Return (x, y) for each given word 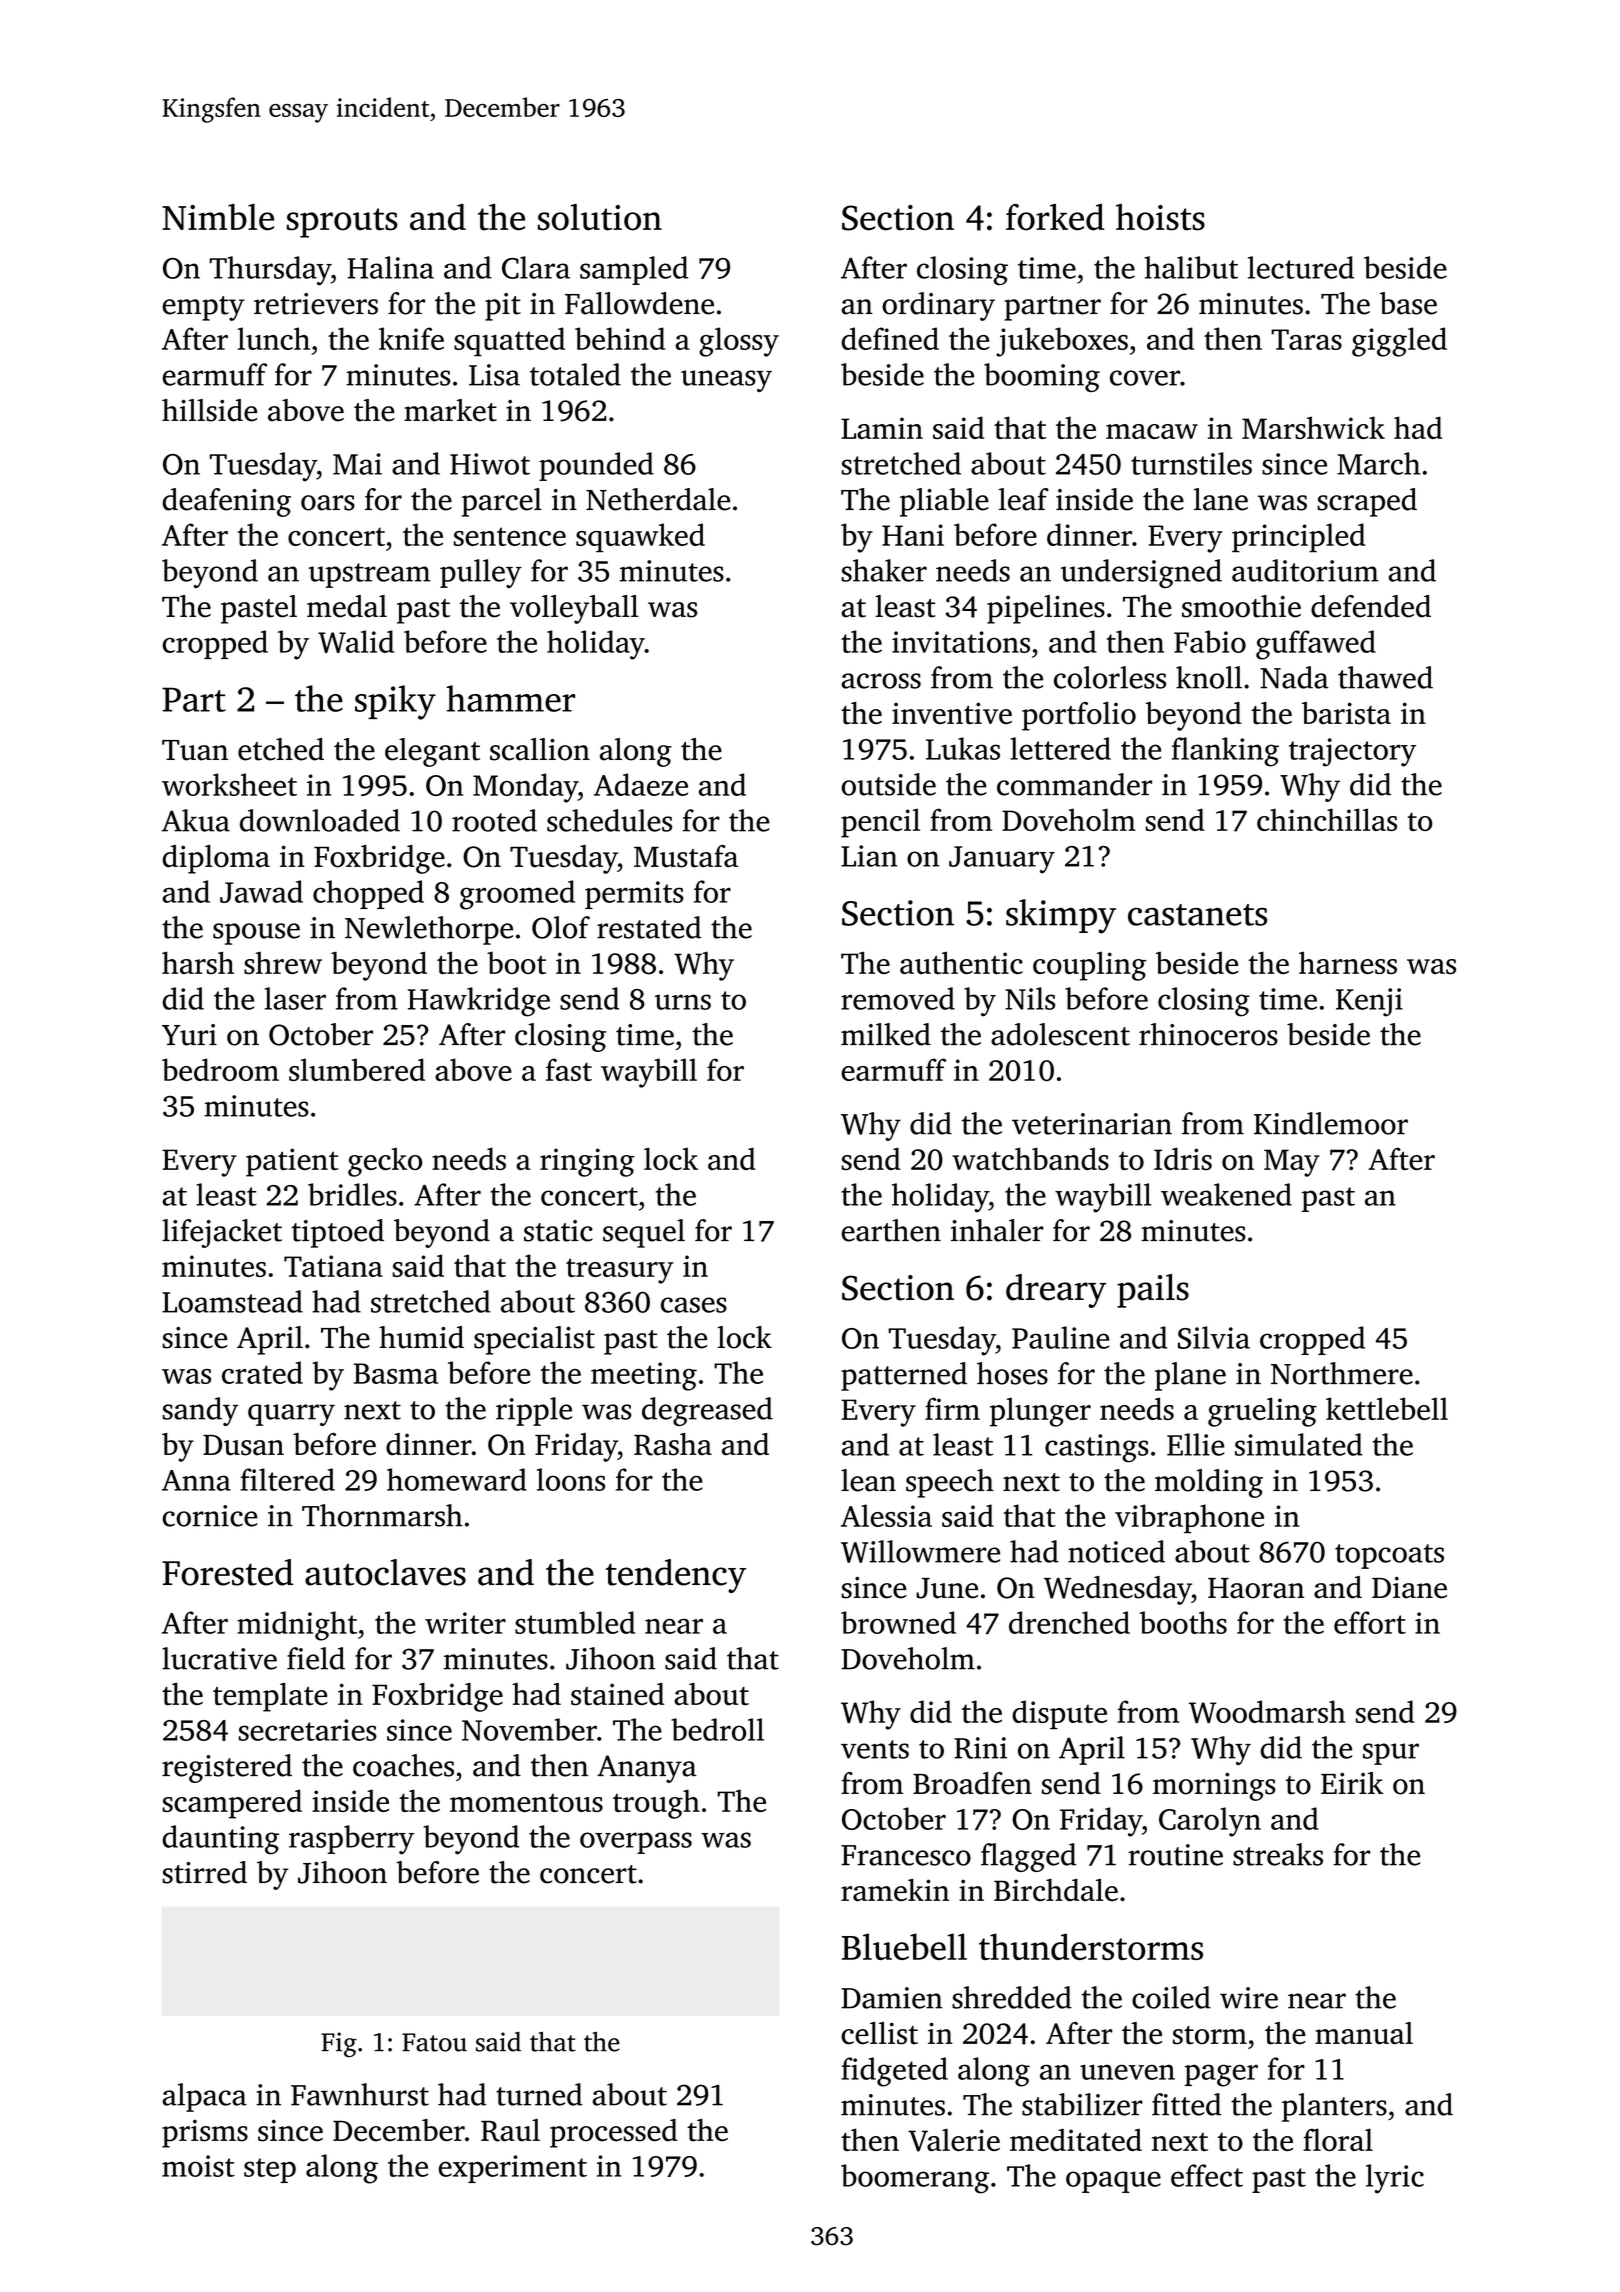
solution (600, 217)
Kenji (1369, 1002)
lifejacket (222, 1233)
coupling (1089, 966)
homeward (457, 1479)
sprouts (342, 223)
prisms (205, 2133)
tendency (676, 1576)
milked (886, 1034)
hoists (1160, 217)
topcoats (1389, 1556)
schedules (609, 820)
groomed (517, 895)
